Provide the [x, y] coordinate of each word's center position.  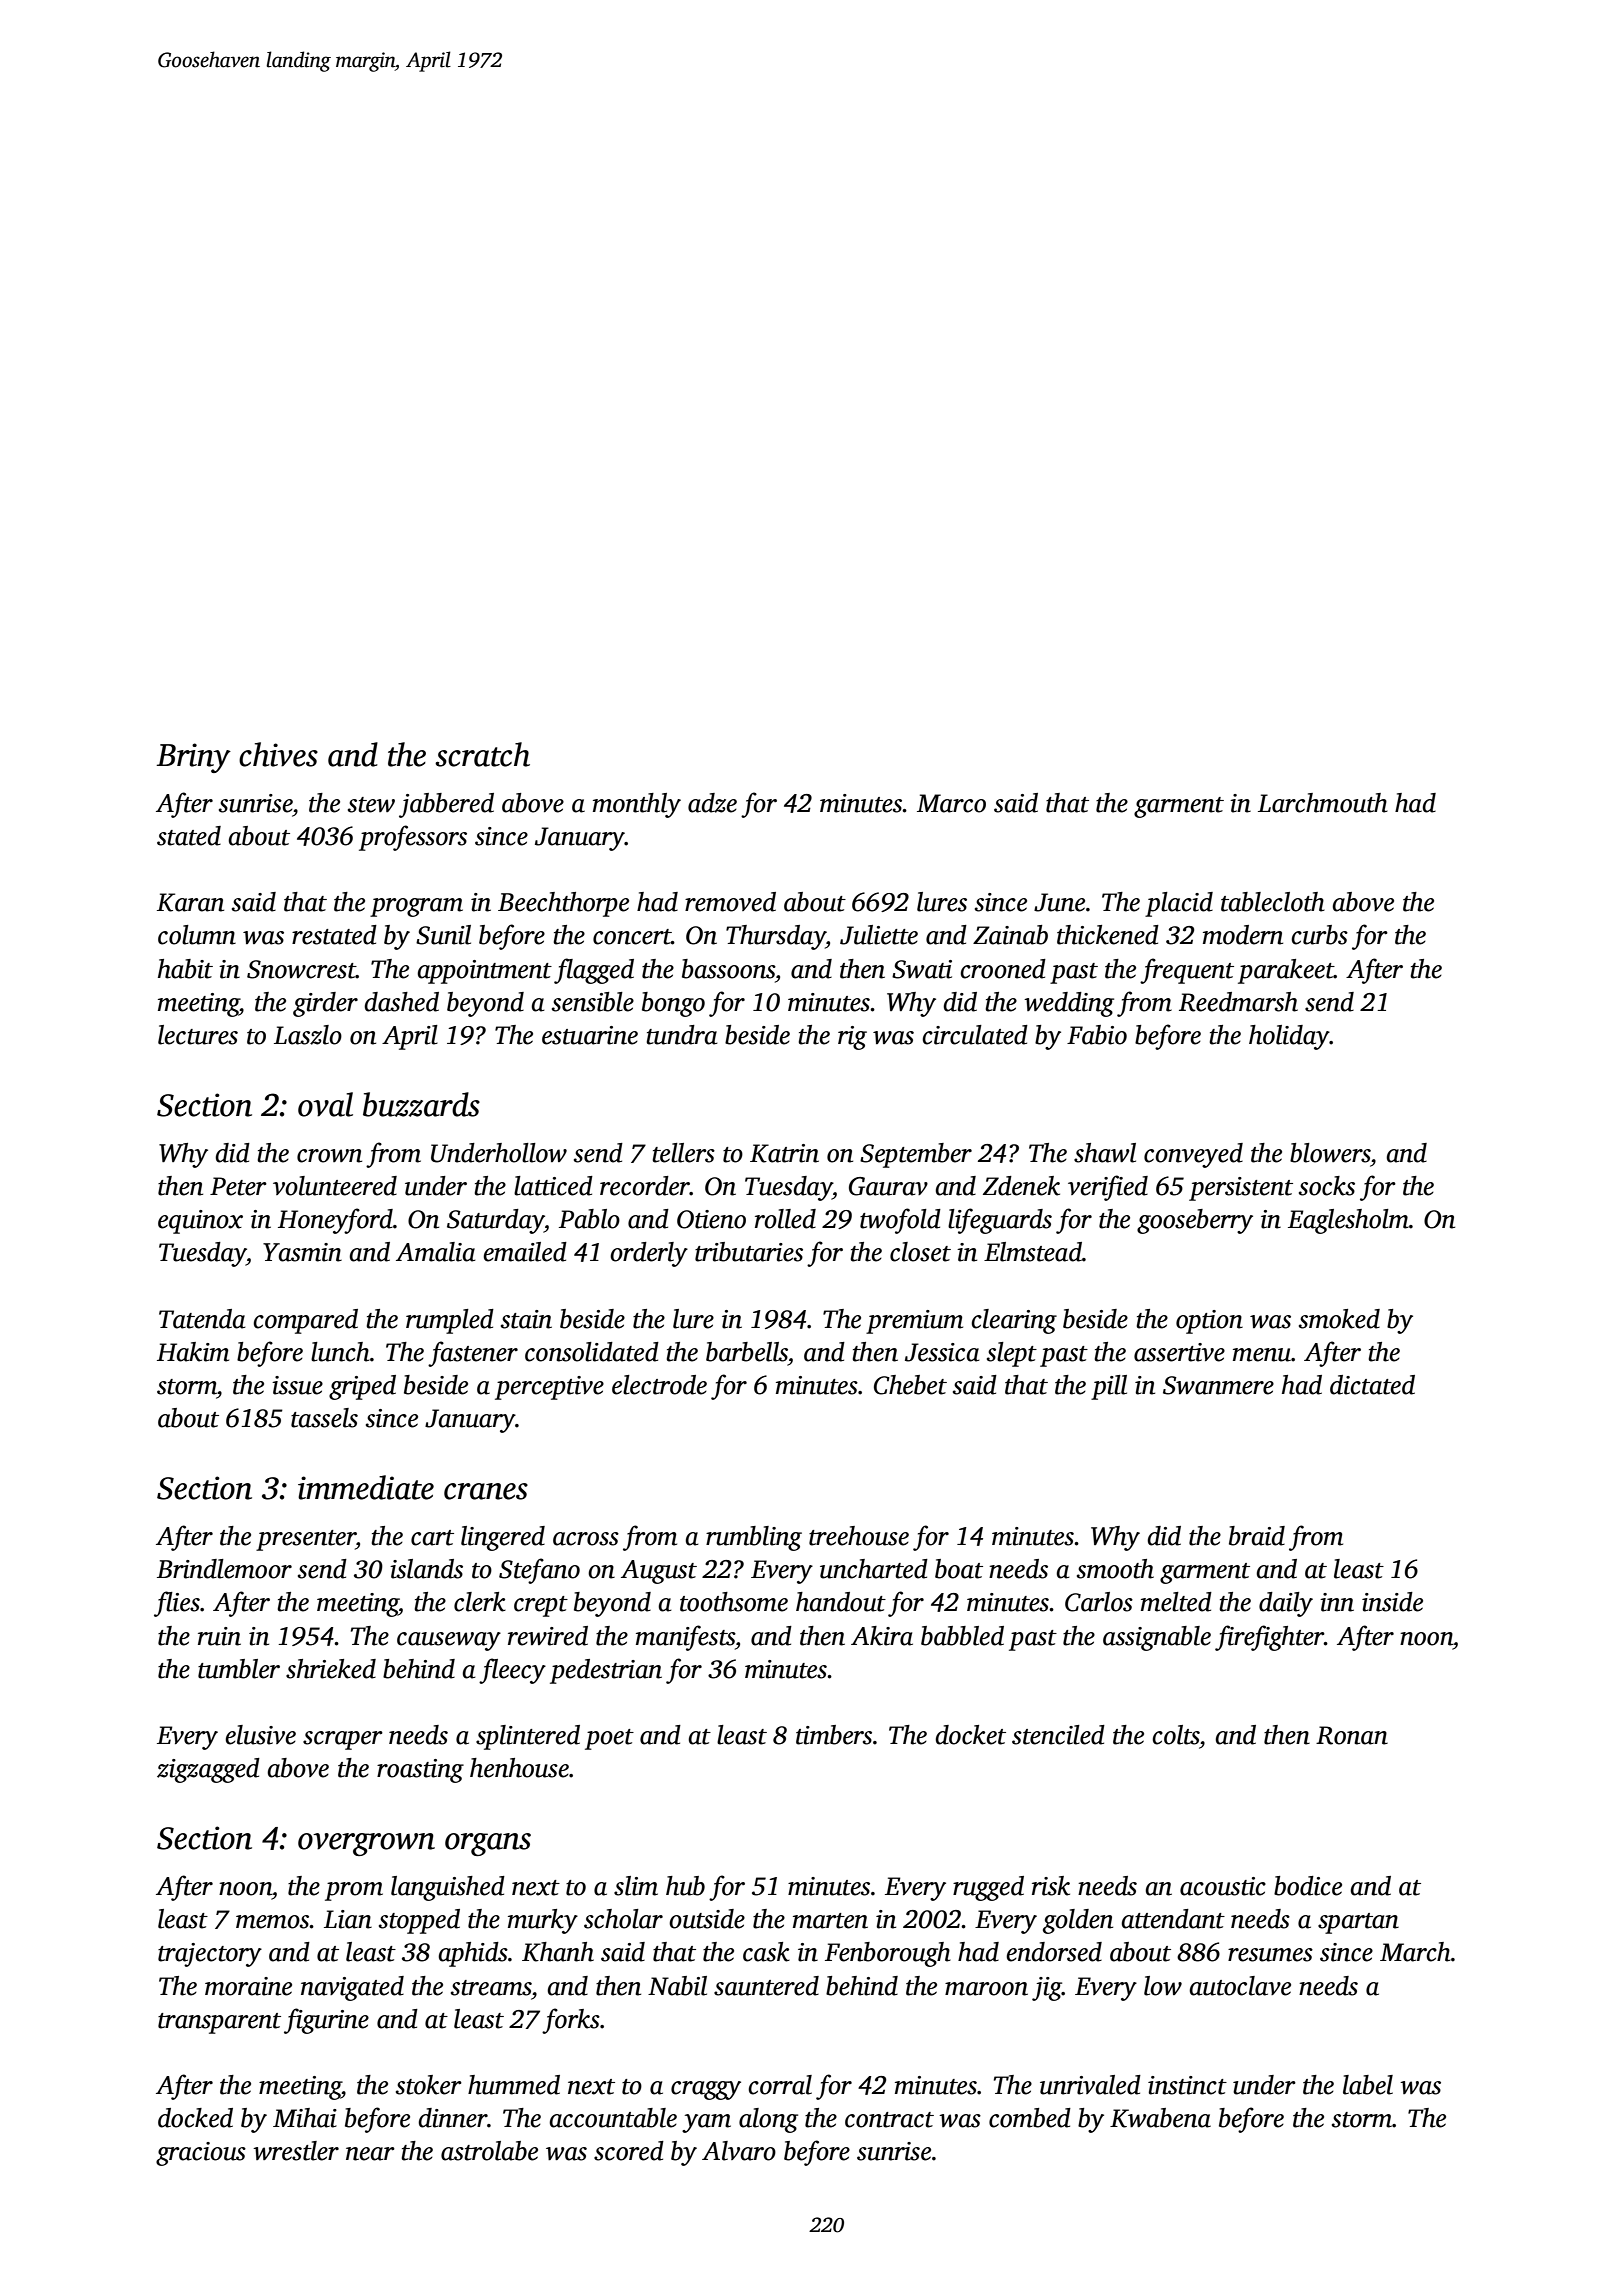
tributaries [749, 1252]
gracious [201, 2154]
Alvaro [739, 2151]
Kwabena [1160, 2118]
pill [1109, 1387]
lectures [198, 1035]
